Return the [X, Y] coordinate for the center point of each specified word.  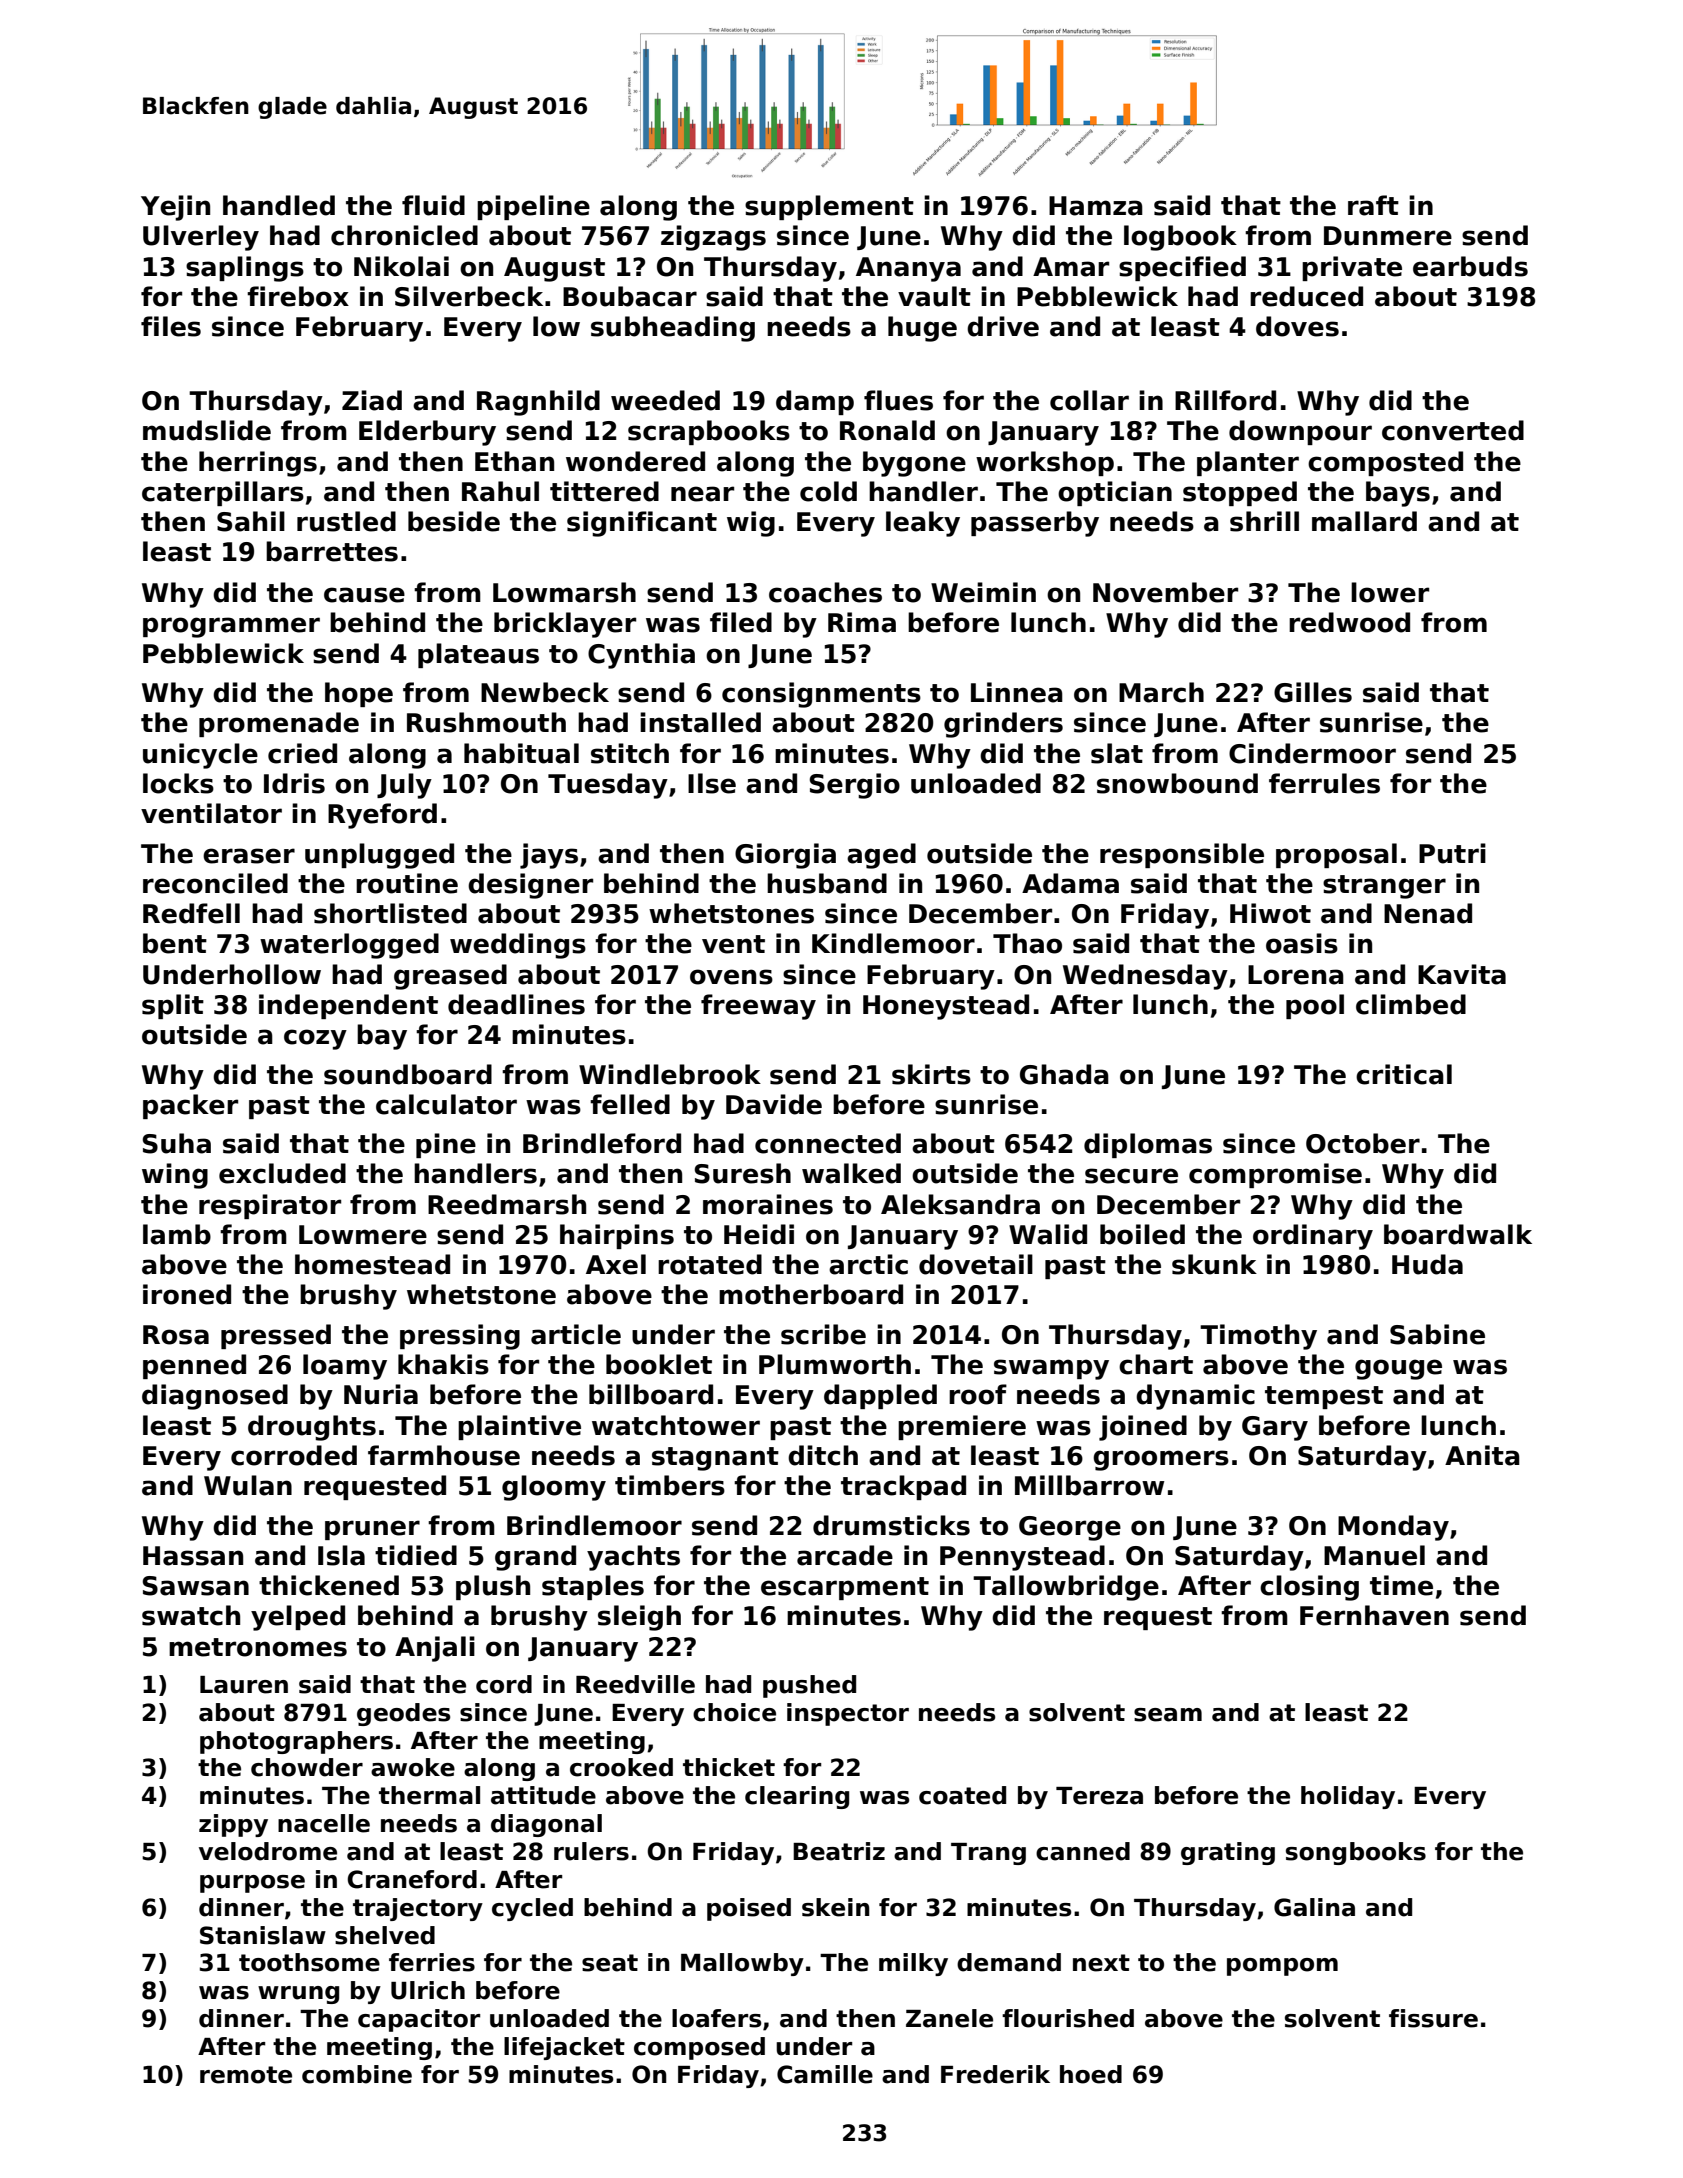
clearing [797, 1797]
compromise [1275, 1175]
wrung [298, 1995]
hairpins [617, 1236]
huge [922, 329]
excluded [282, 1173]
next [1101, 1963]
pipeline [533, 207]
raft [1373, 205]
